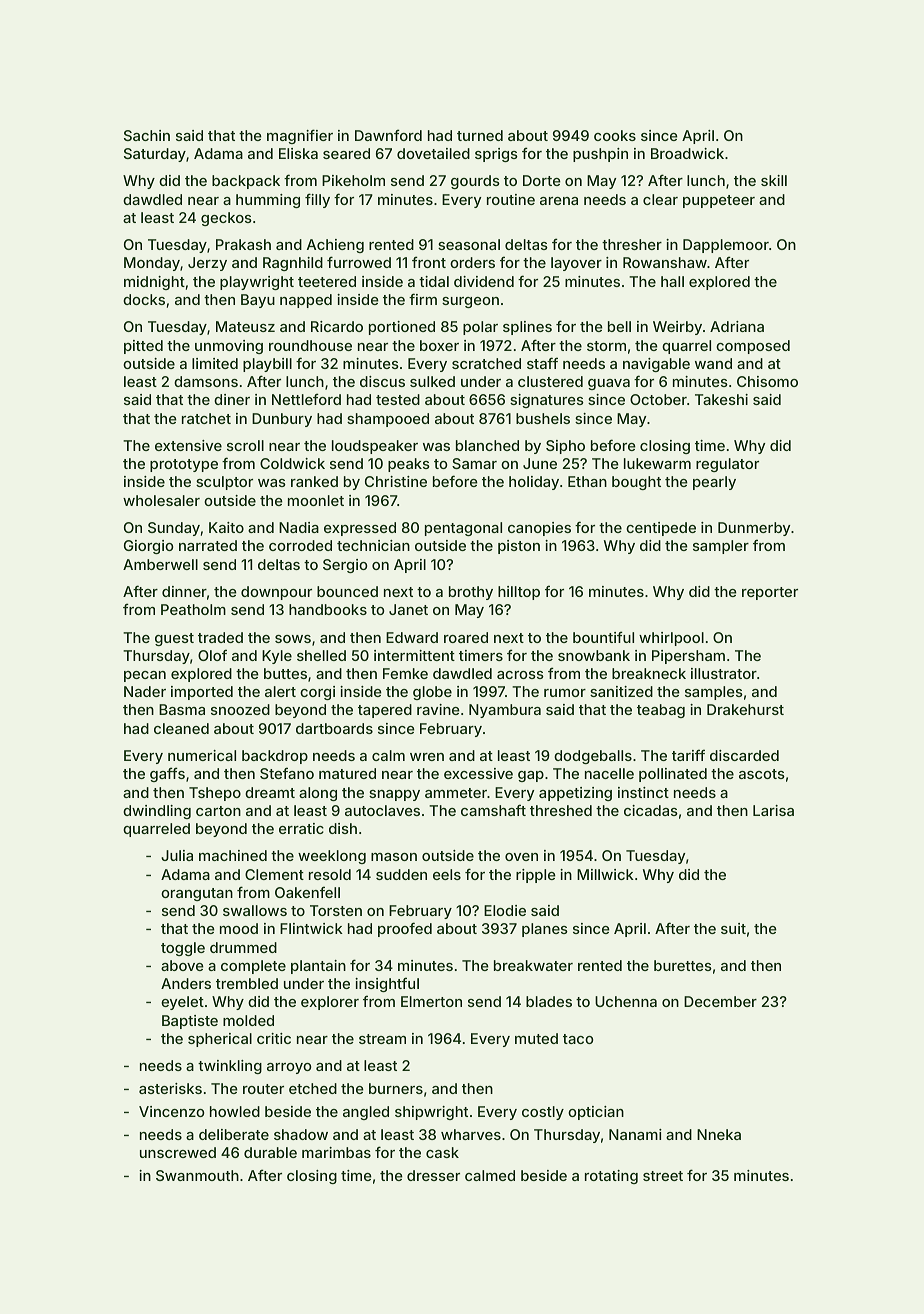  Describe the element at coordinates (147, 135) in the image. I see `Sachin` at that location.
